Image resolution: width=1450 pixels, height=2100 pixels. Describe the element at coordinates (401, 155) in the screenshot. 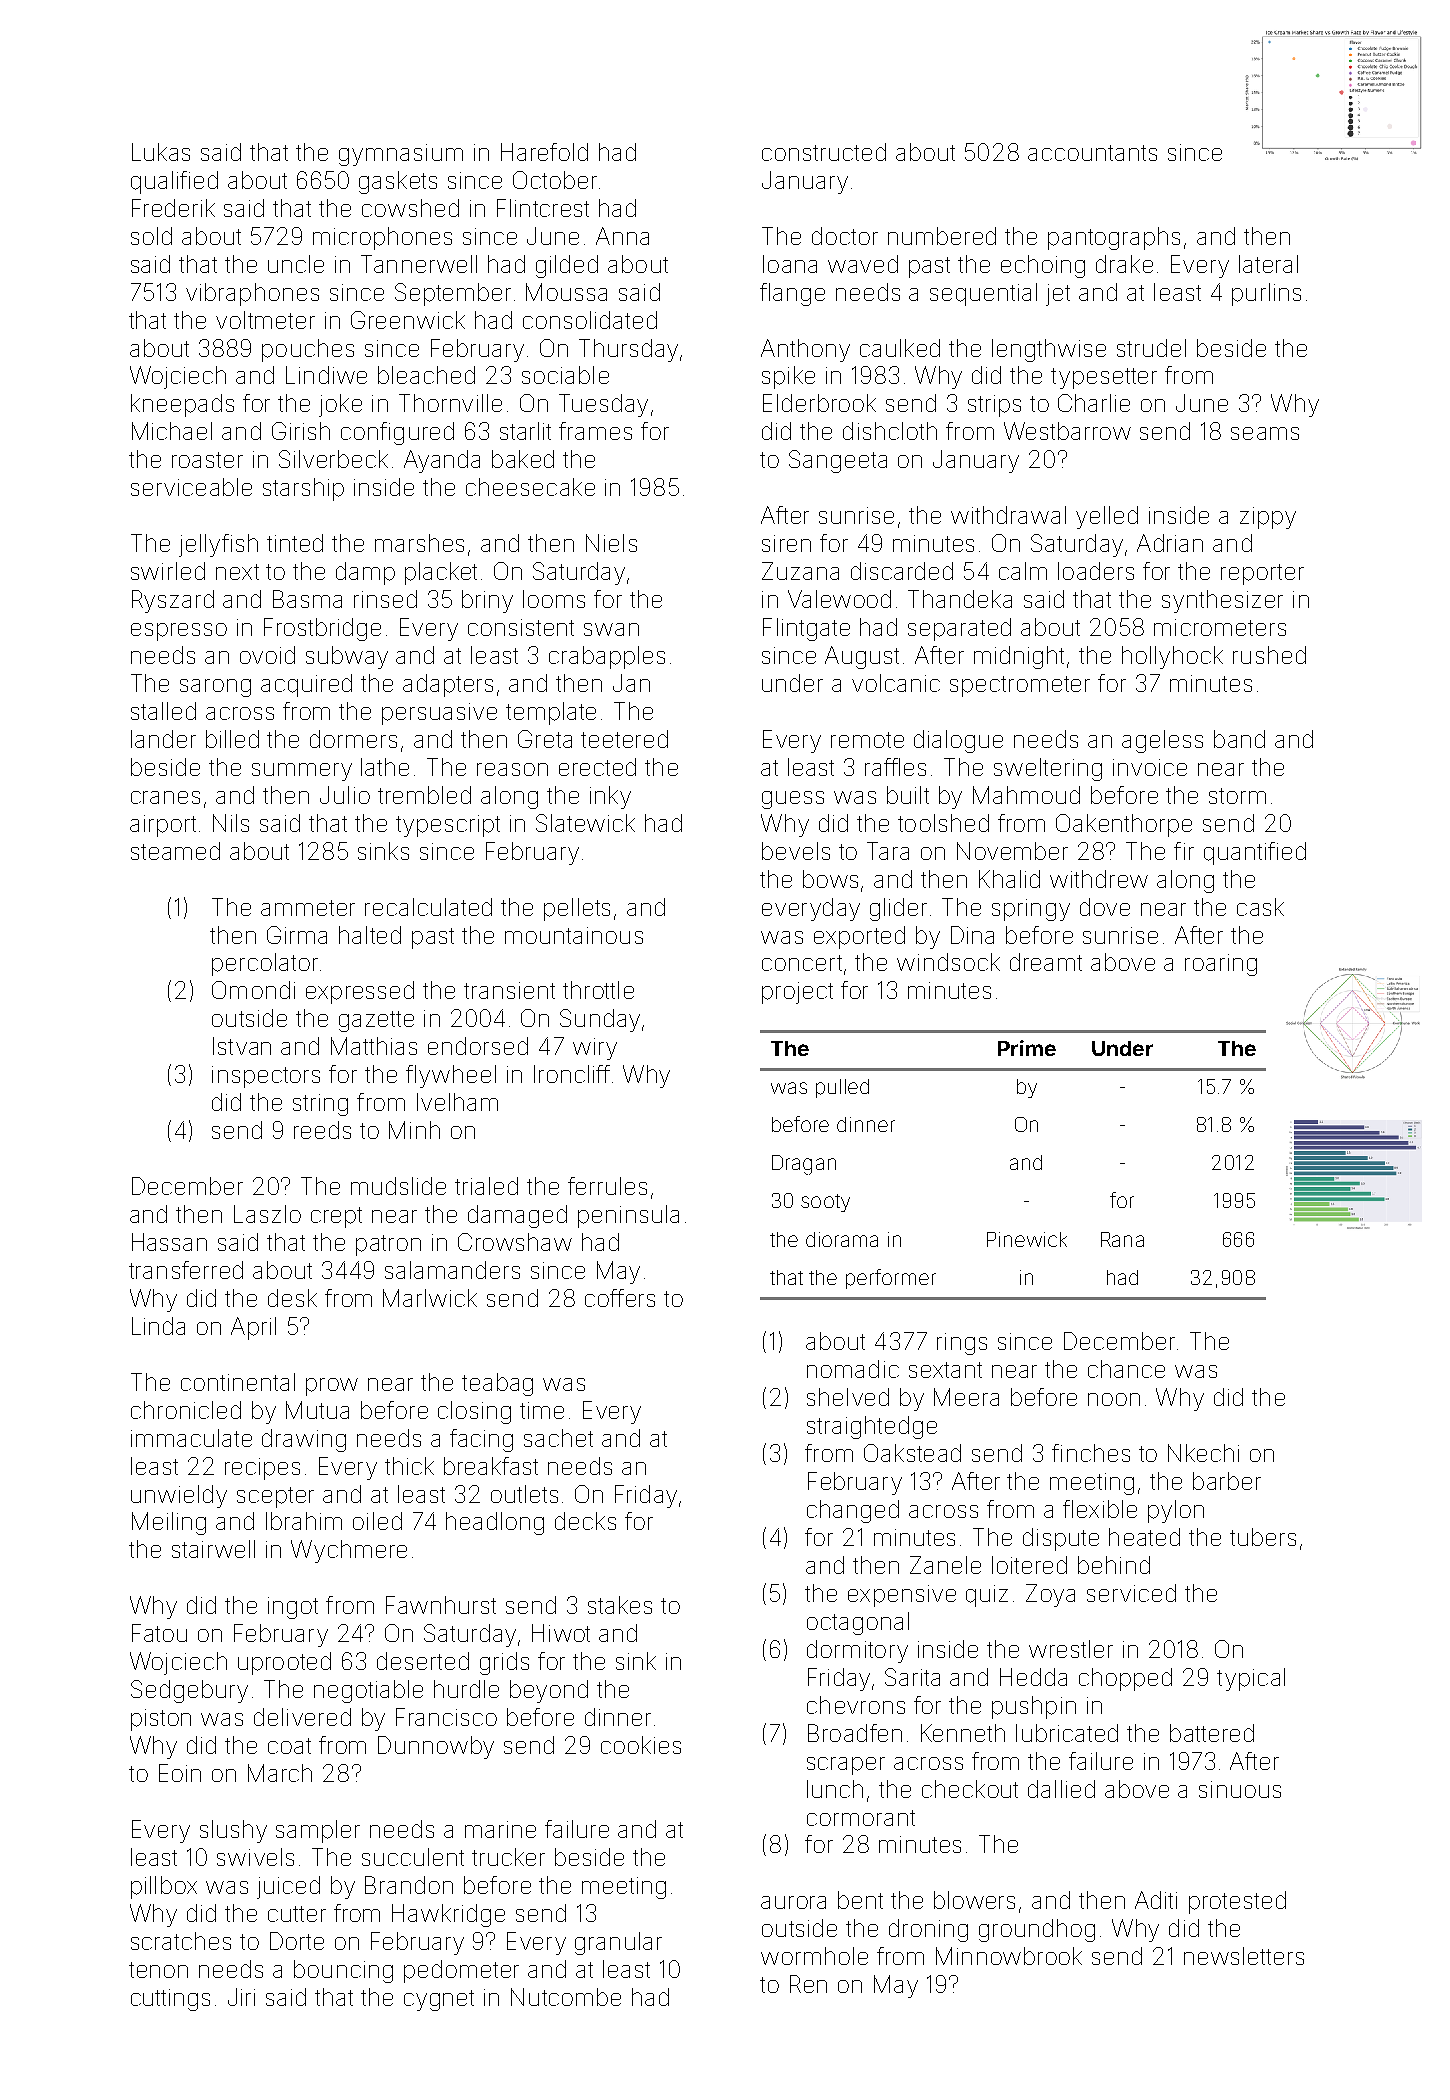

I see `gymnasium` at that location.
